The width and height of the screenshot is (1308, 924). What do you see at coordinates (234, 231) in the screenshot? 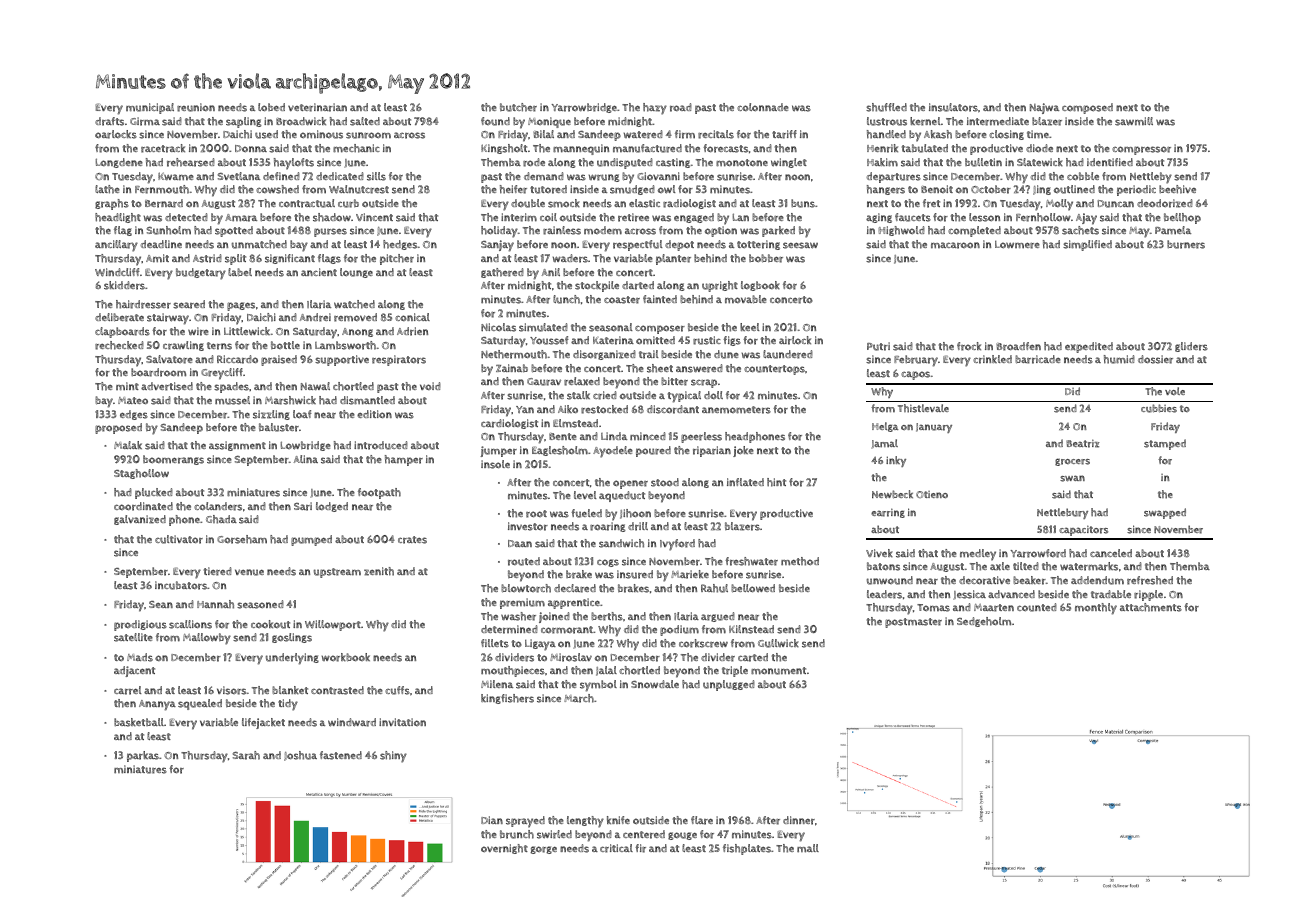
I see `spotted` at bounding box center [234, 231].
